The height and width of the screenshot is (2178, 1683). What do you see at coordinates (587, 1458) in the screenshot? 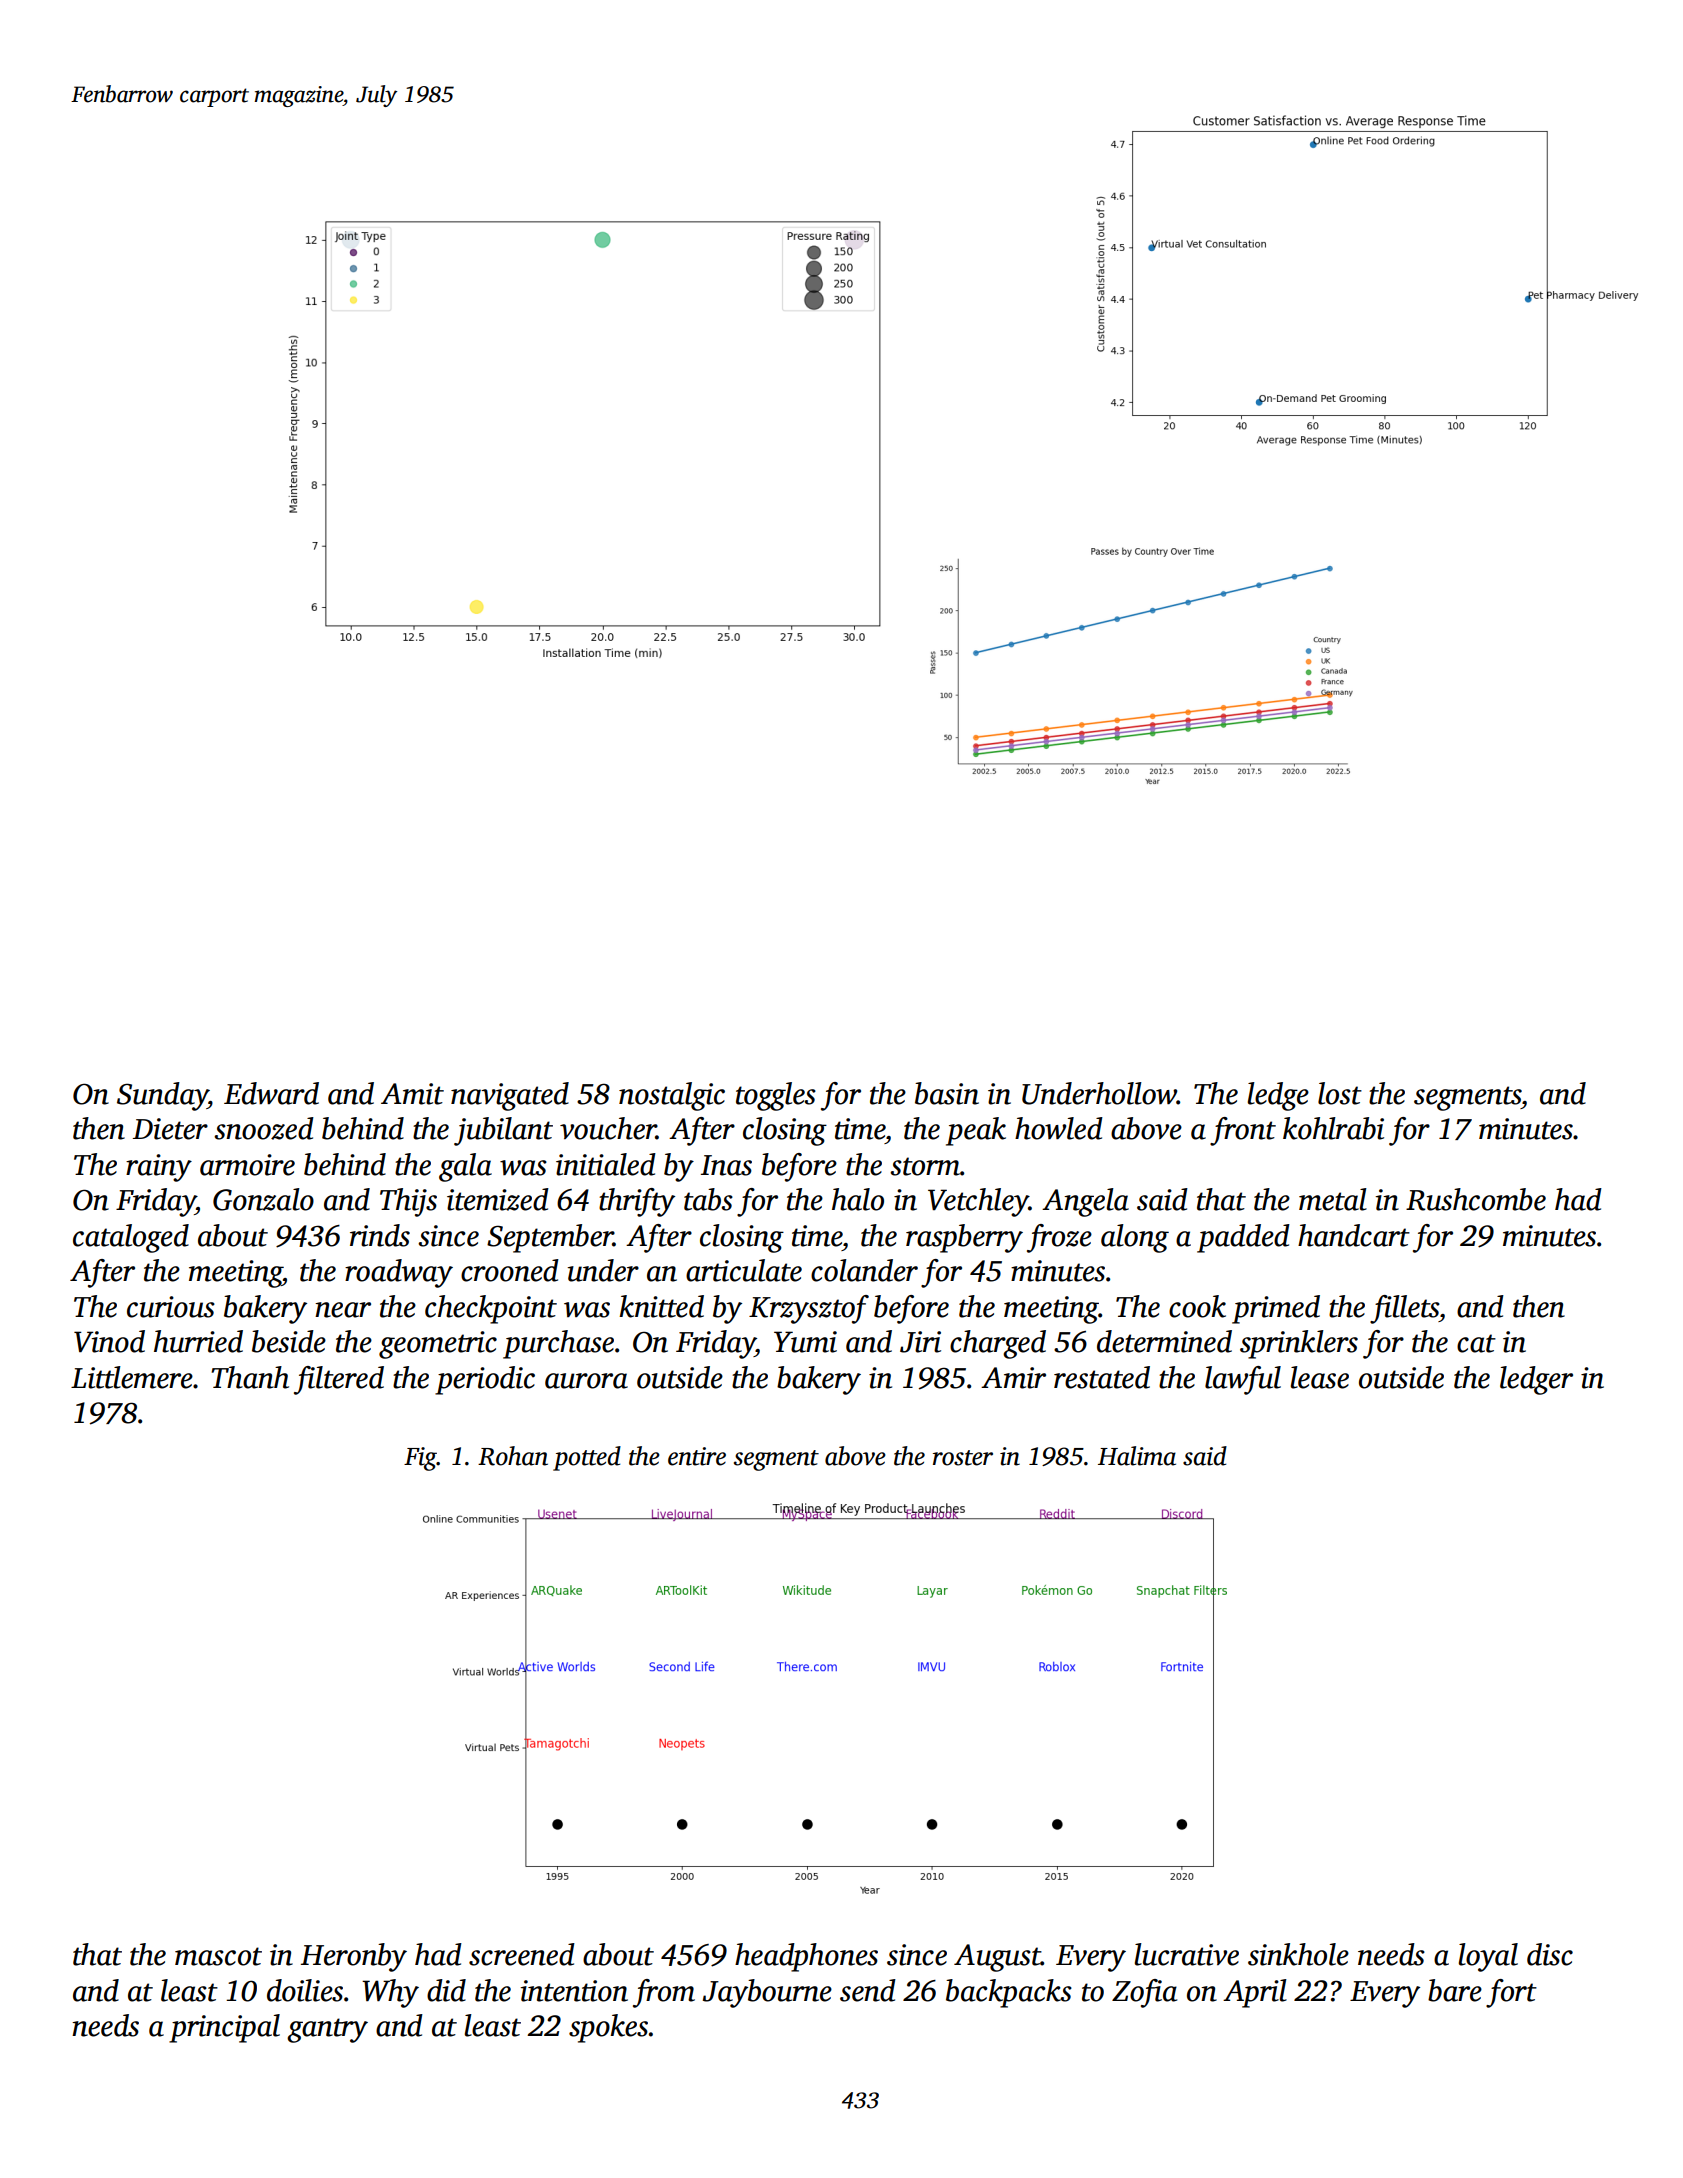
I see `potted` at bounding box center [587, 1458].
